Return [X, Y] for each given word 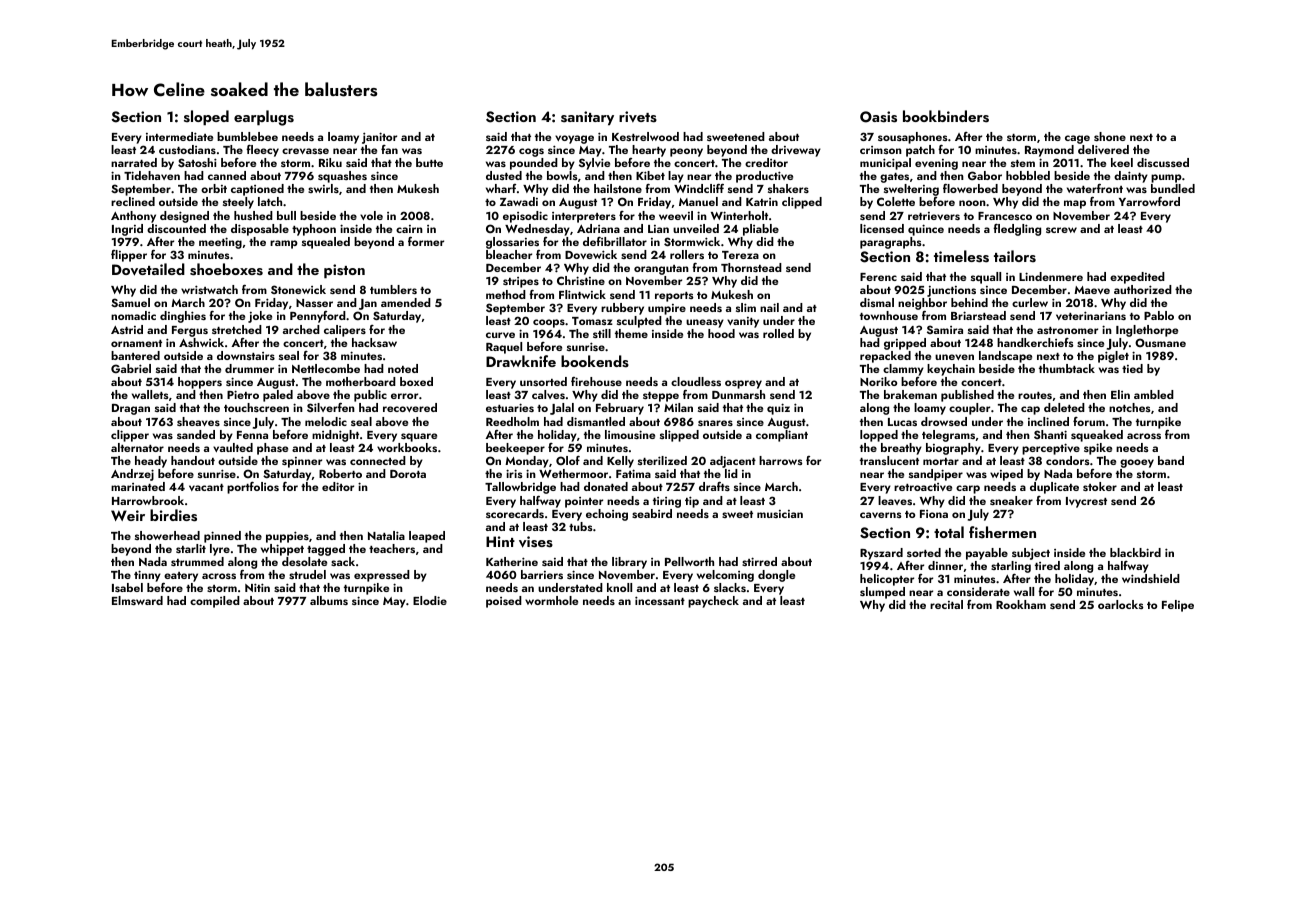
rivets [638, 117]
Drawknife [521, 361]
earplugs [264, 118]
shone [1110, 136]
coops [549, 323]
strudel [307, 574]
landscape [1005, 357]
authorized [1143, 289]
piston [344, 271]
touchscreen [256, 407]
